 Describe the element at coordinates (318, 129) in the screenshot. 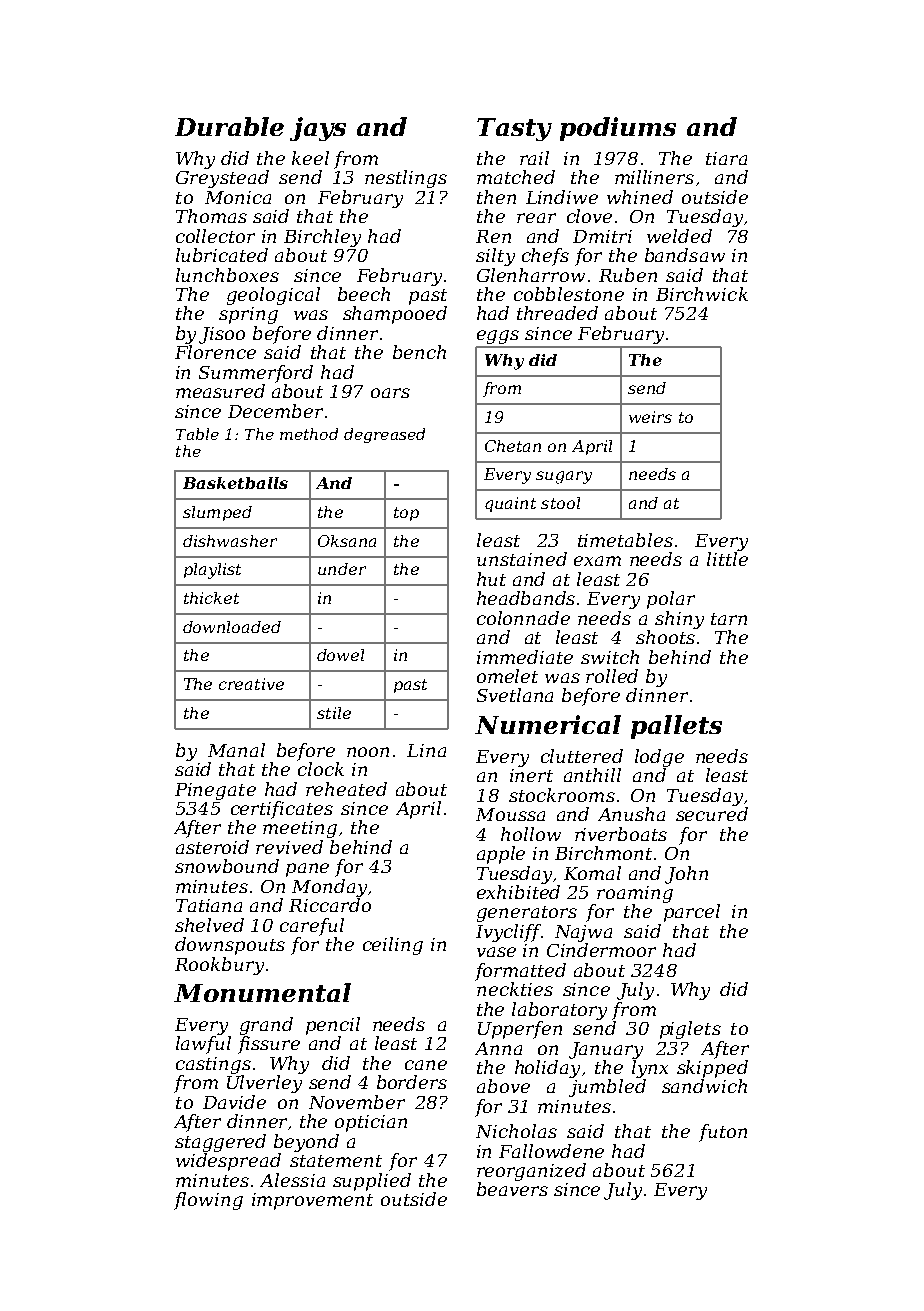

I see `jays` at that location.
